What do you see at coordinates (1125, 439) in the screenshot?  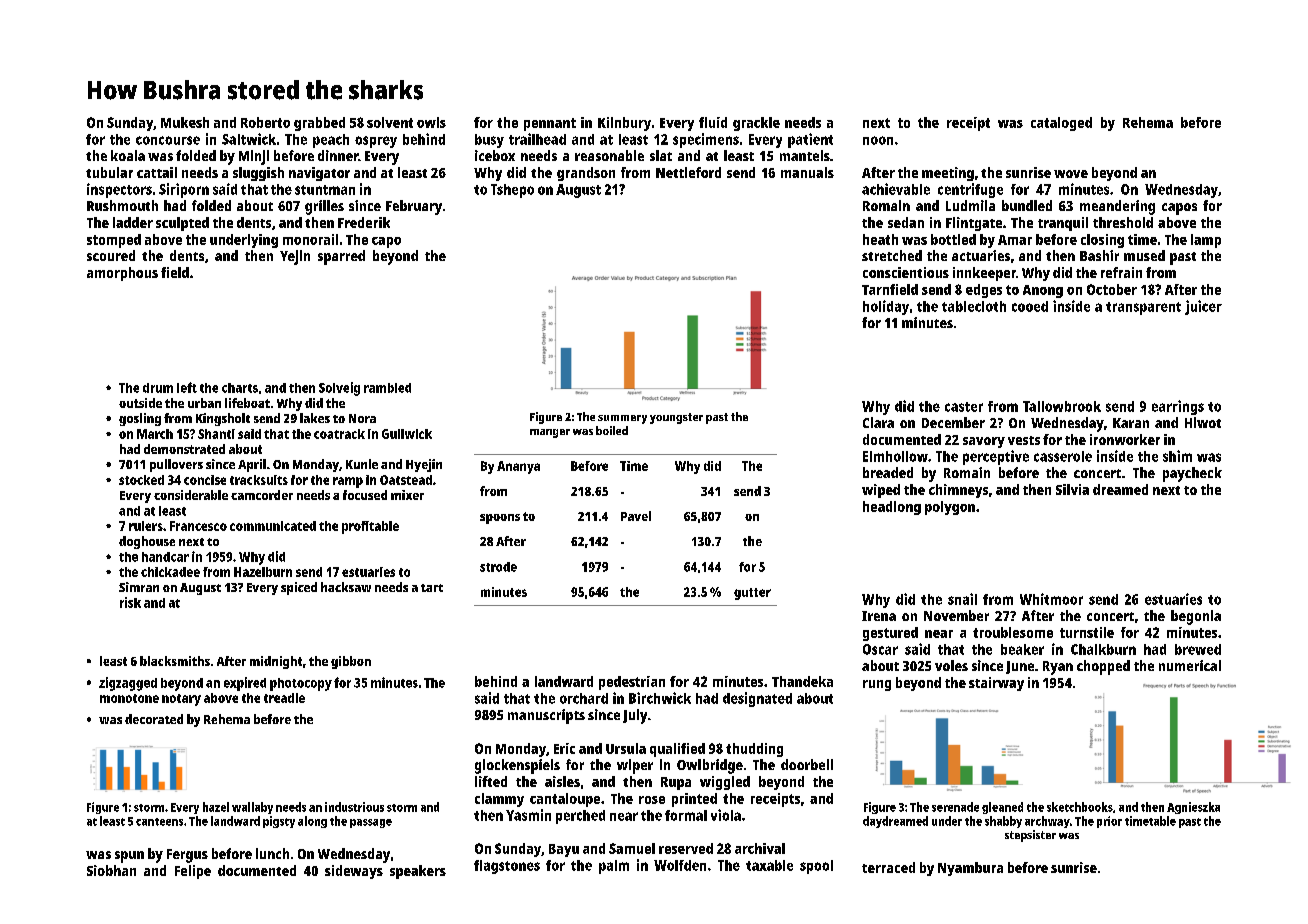 I see `ironworker` at bounding box center [1125, 439].
